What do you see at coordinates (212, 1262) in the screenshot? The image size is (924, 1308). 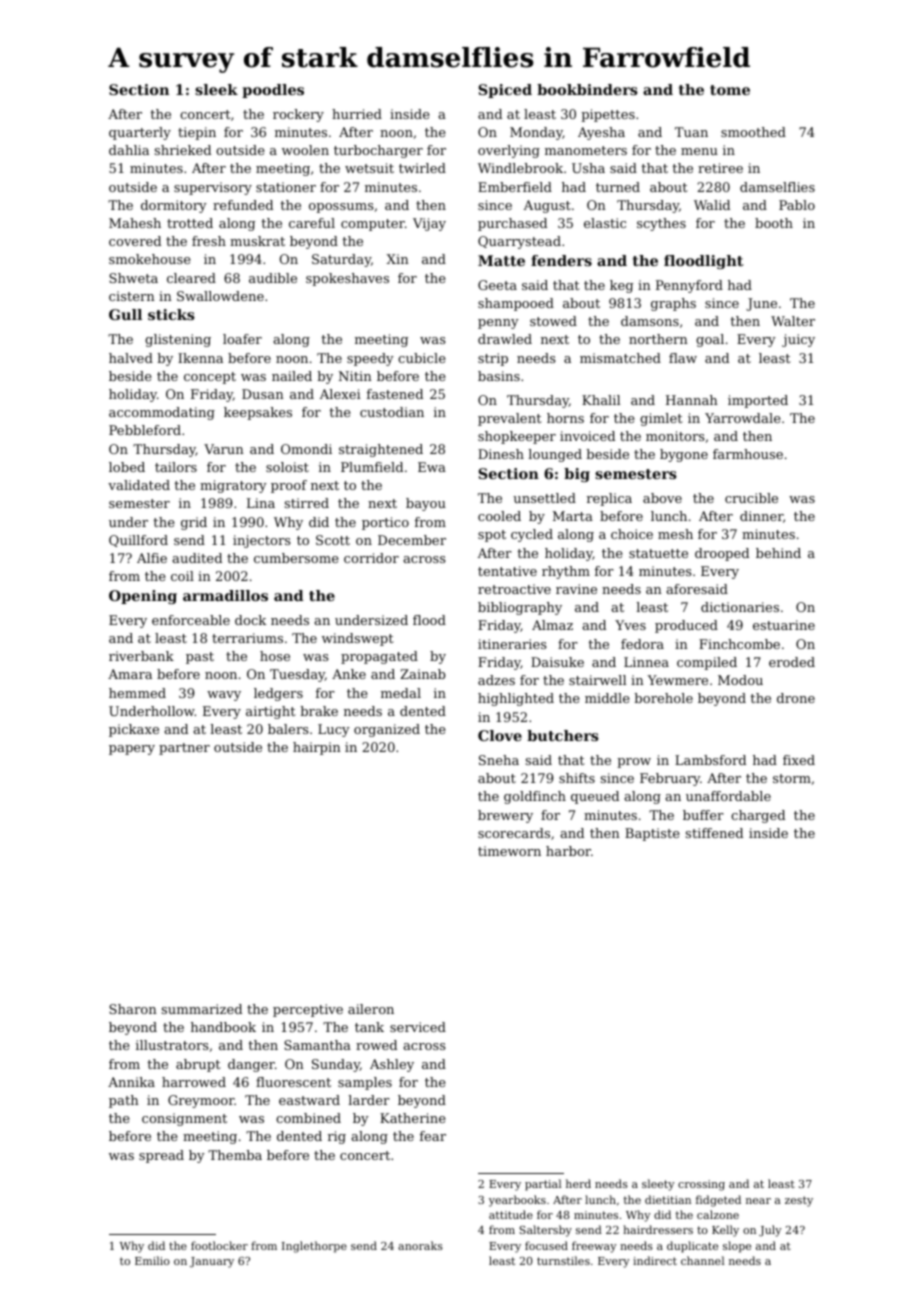 I see `January` at bounding box center [212, 1262].
